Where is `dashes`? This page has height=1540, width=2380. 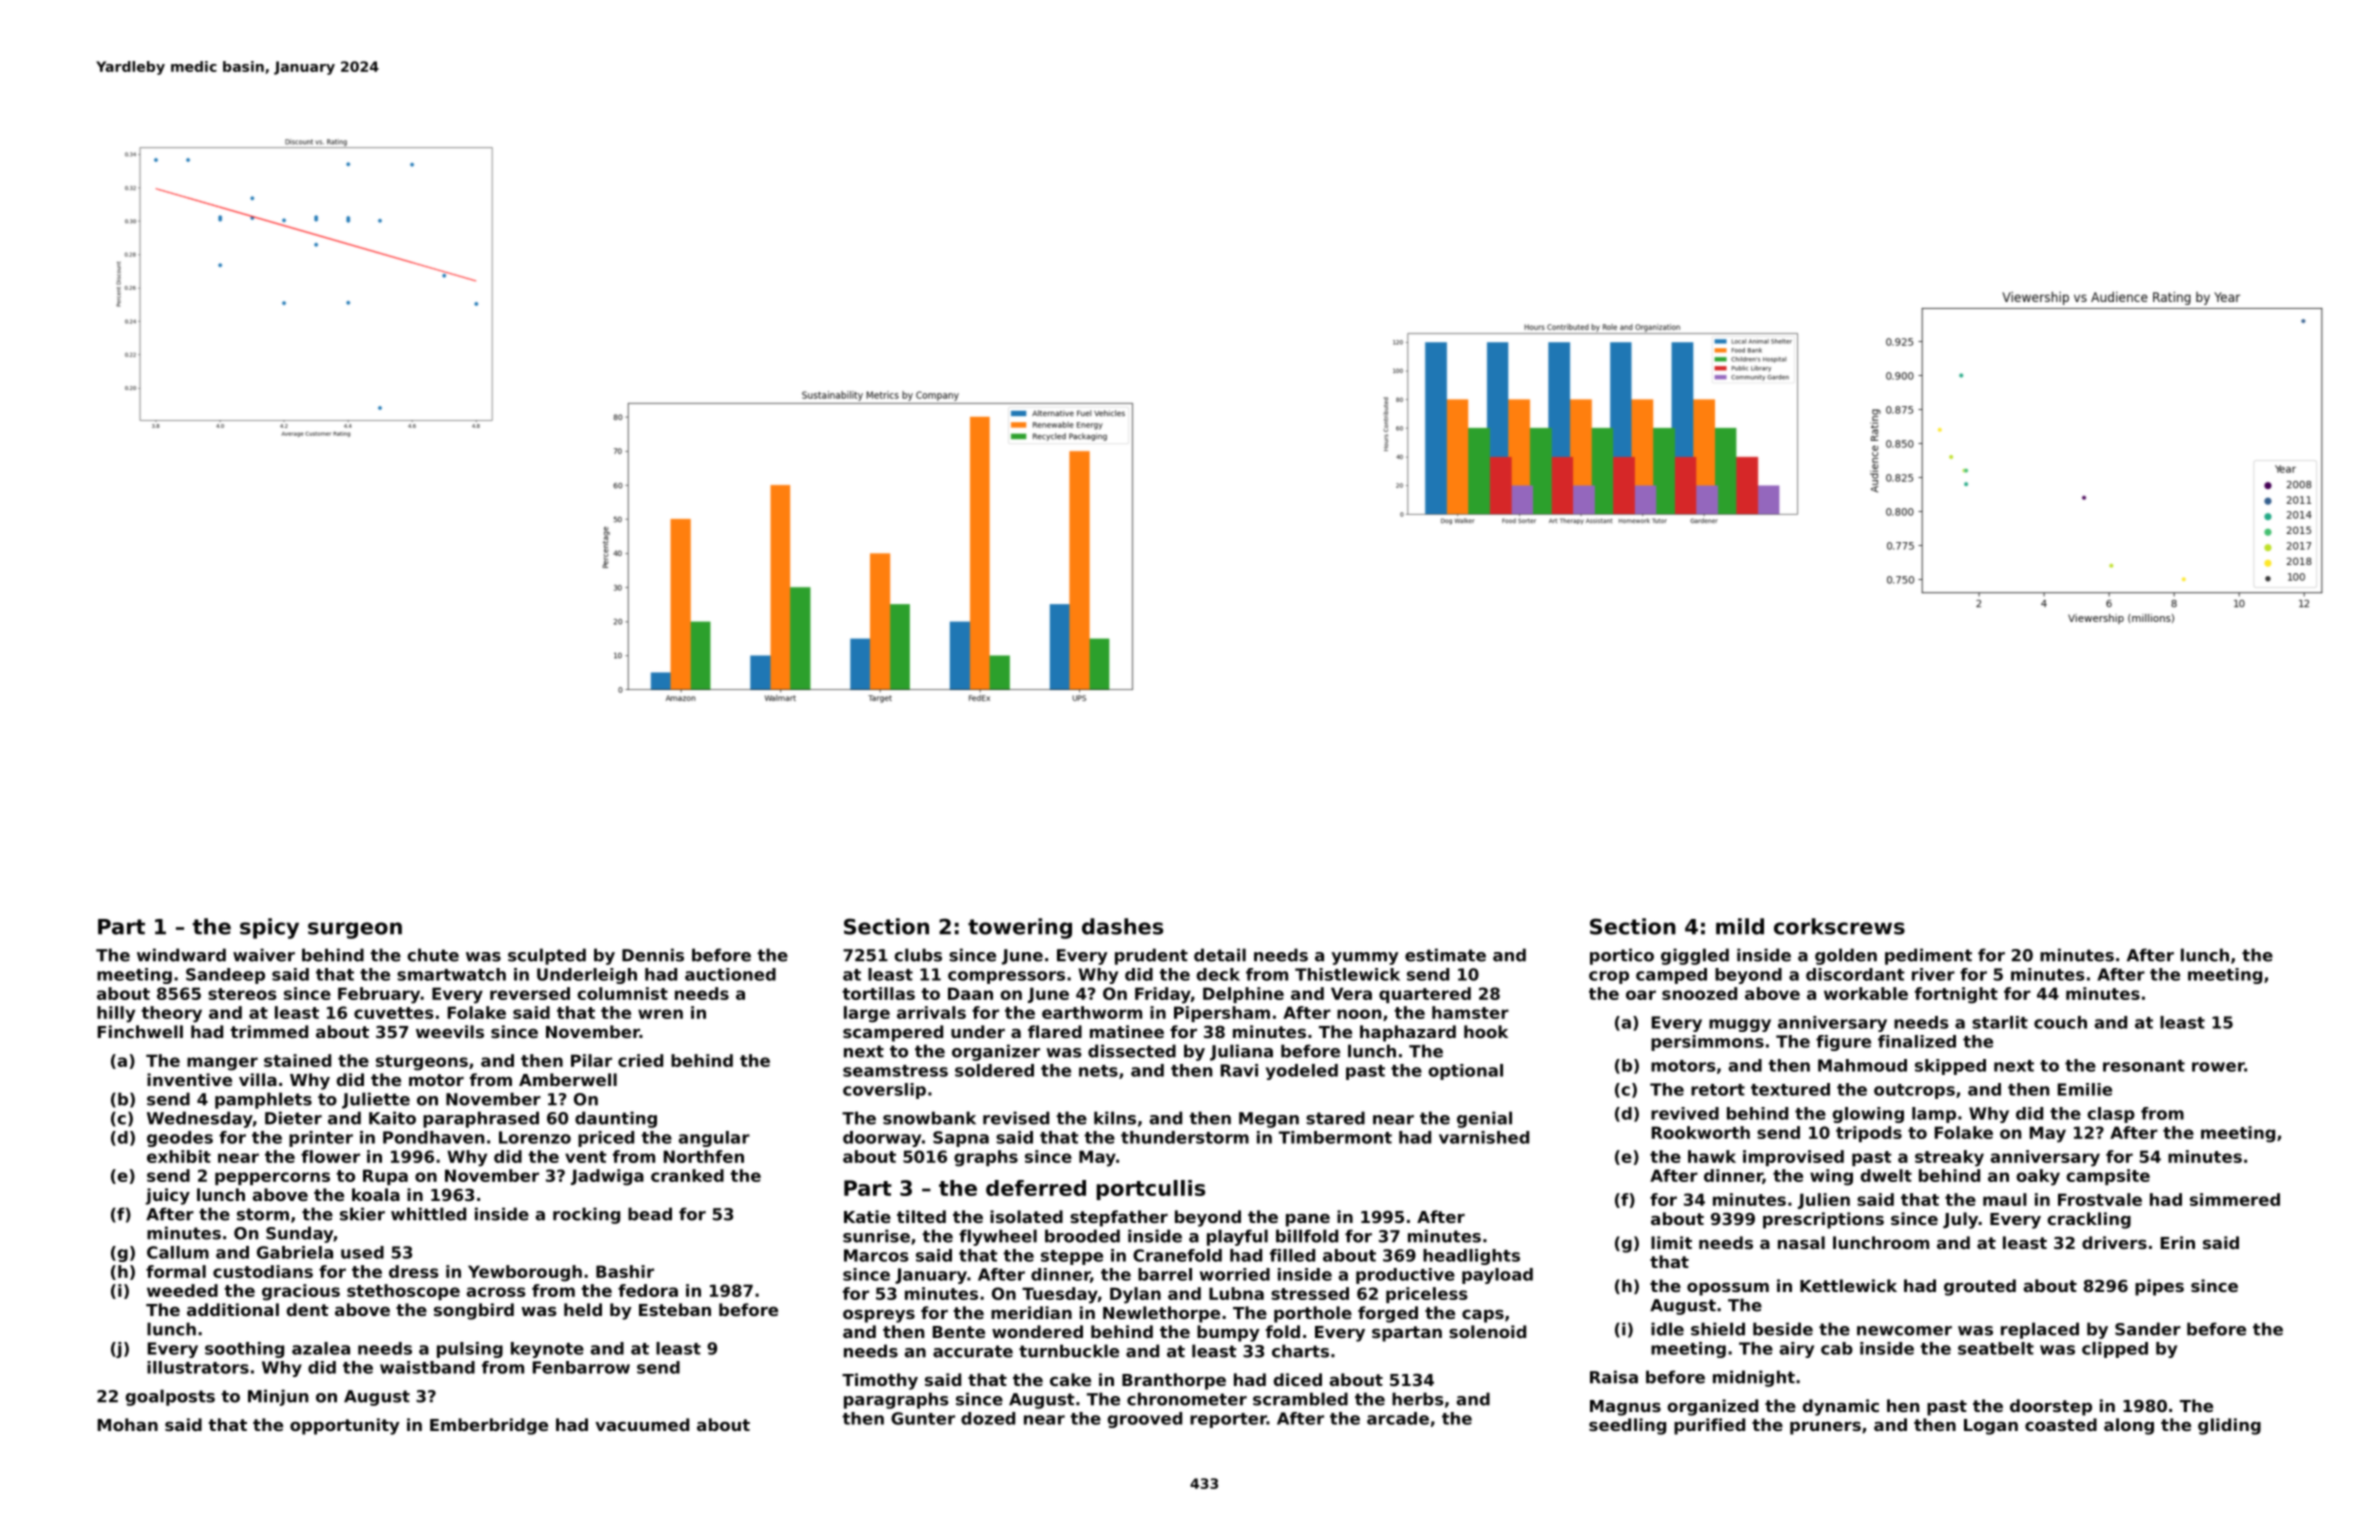
dashes is located at coordinates (1122, 926).
